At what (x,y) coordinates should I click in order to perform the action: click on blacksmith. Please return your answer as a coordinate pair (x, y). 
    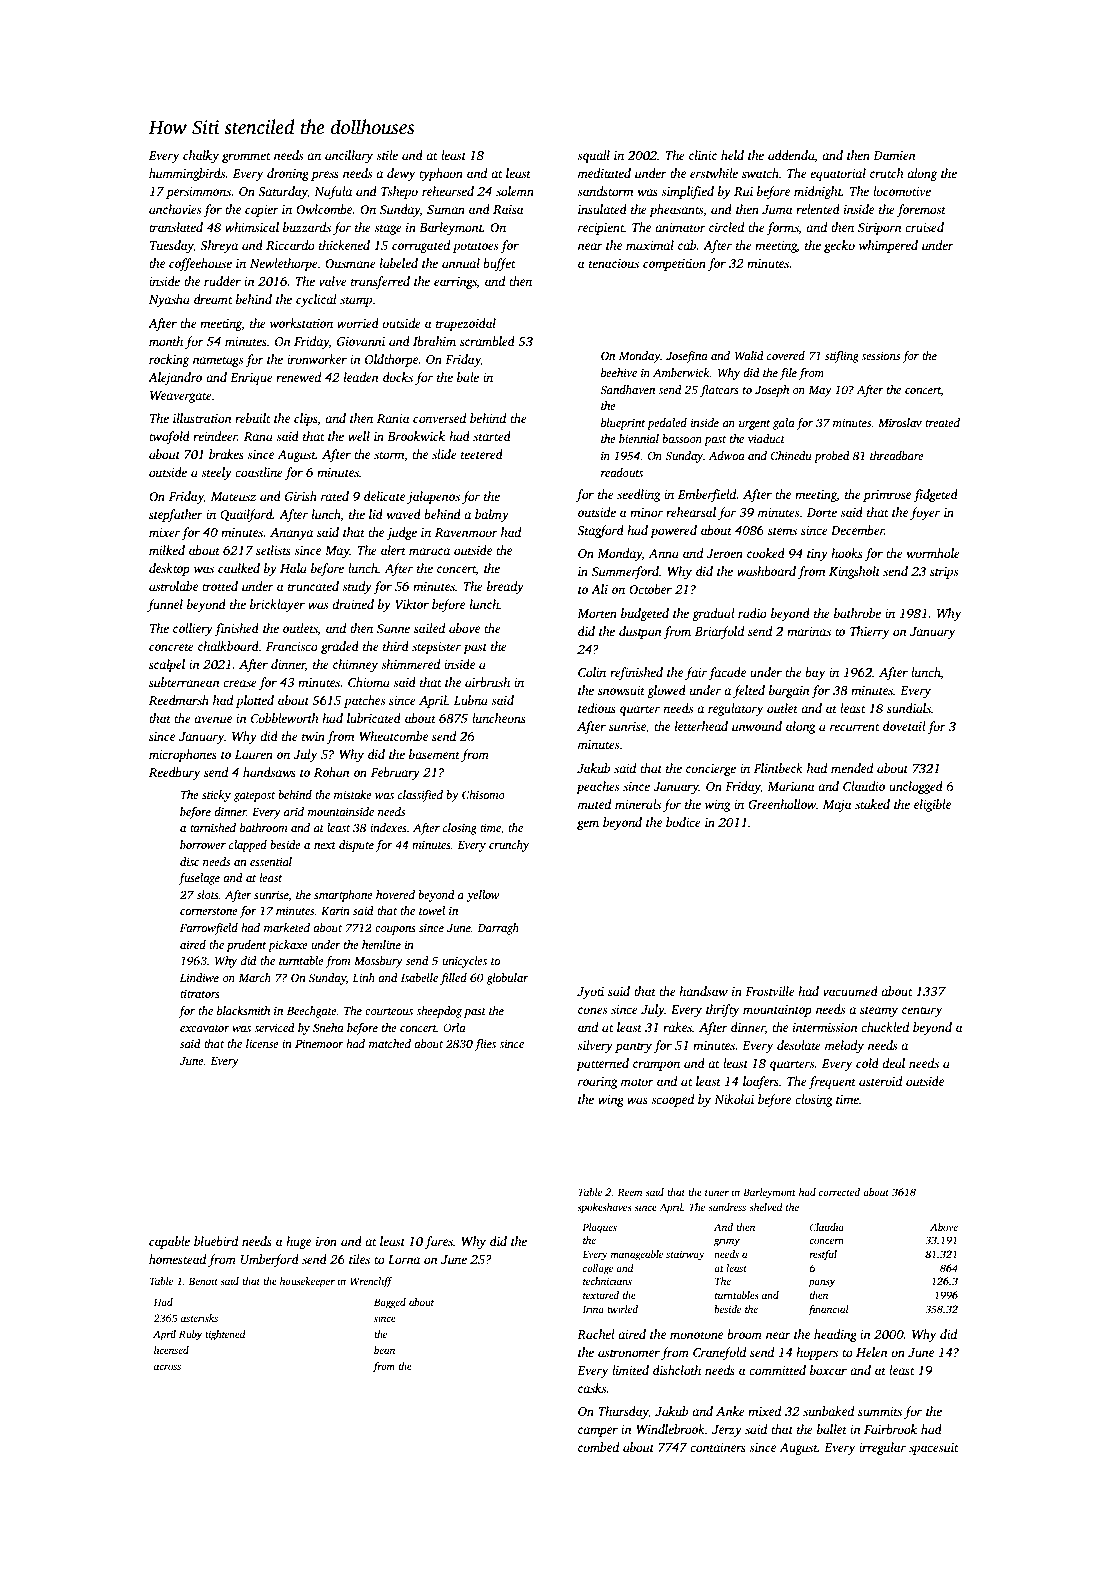
    Looking at the image, I should click on (243, 1010).
